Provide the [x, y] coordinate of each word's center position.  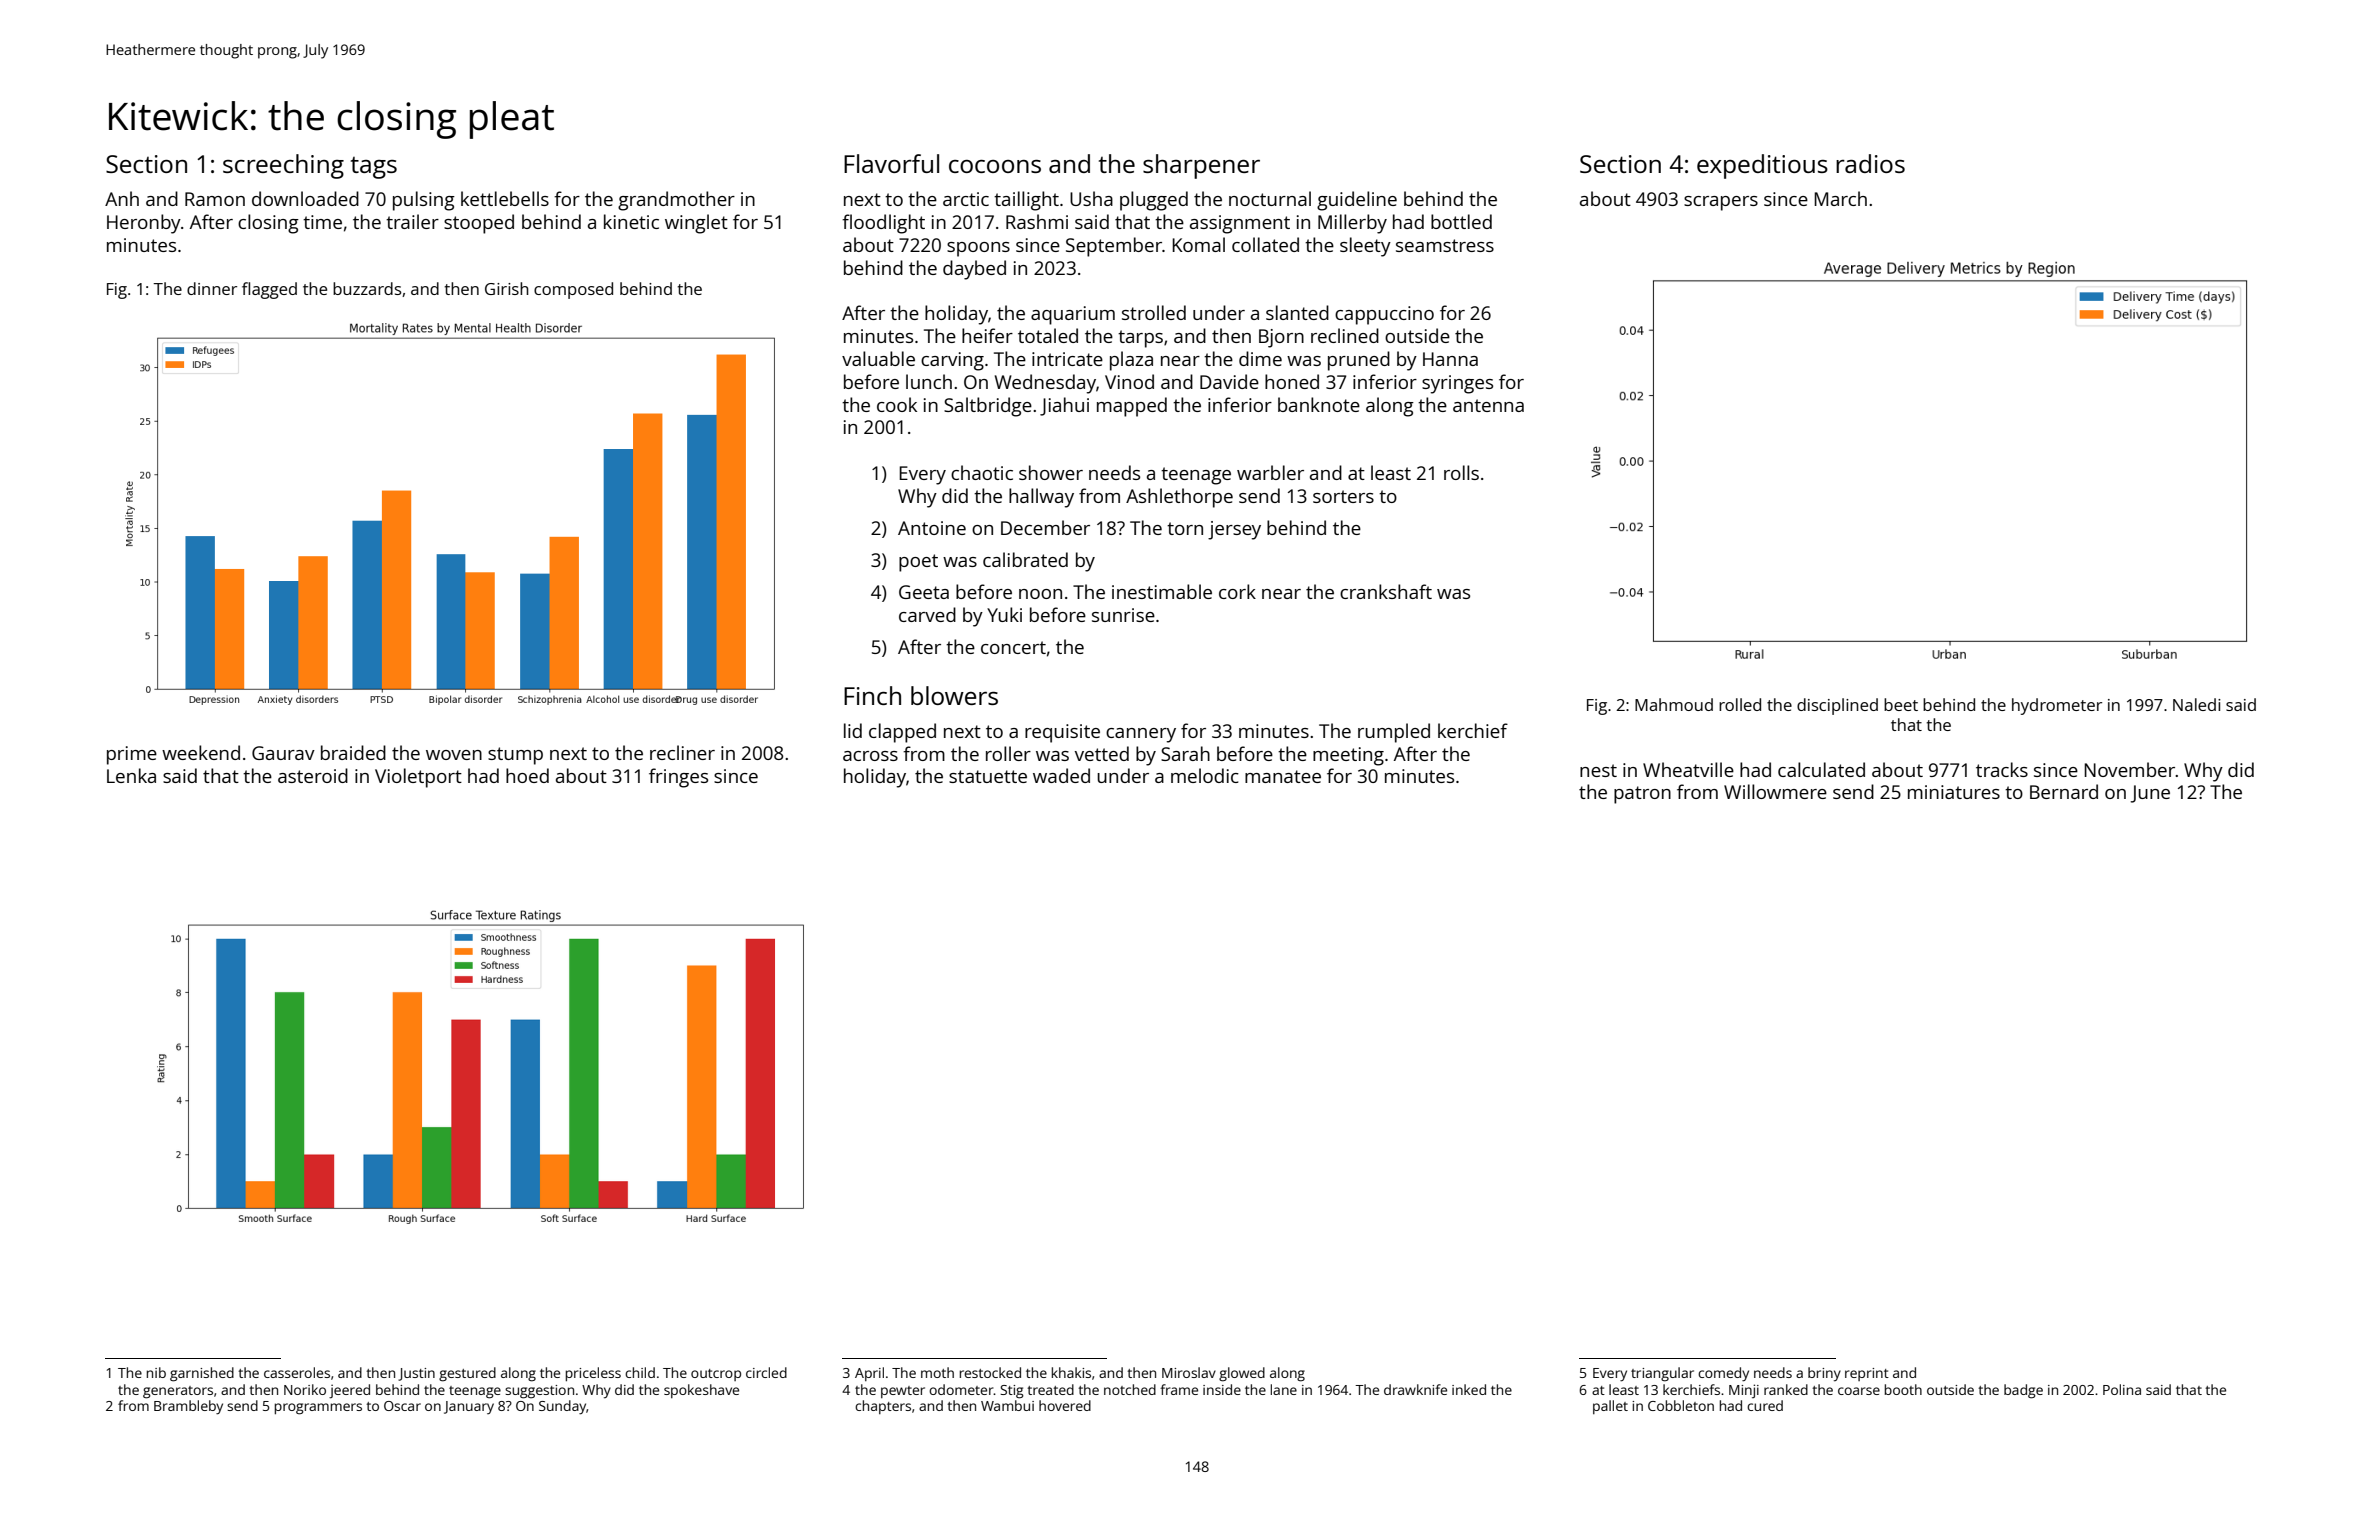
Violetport [418, 778]
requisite [1062, 733]
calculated [1821, 769]
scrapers [1721, 203]
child [640, 1372]
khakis [1071, 1372]
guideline [1357, 201]
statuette [988, 776]
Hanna [1450, 359]
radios [1870, 163]
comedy [1723, 1374]
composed [573, 290]
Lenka [131, 775]
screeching [283, 166]
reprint [1867, 1374]
